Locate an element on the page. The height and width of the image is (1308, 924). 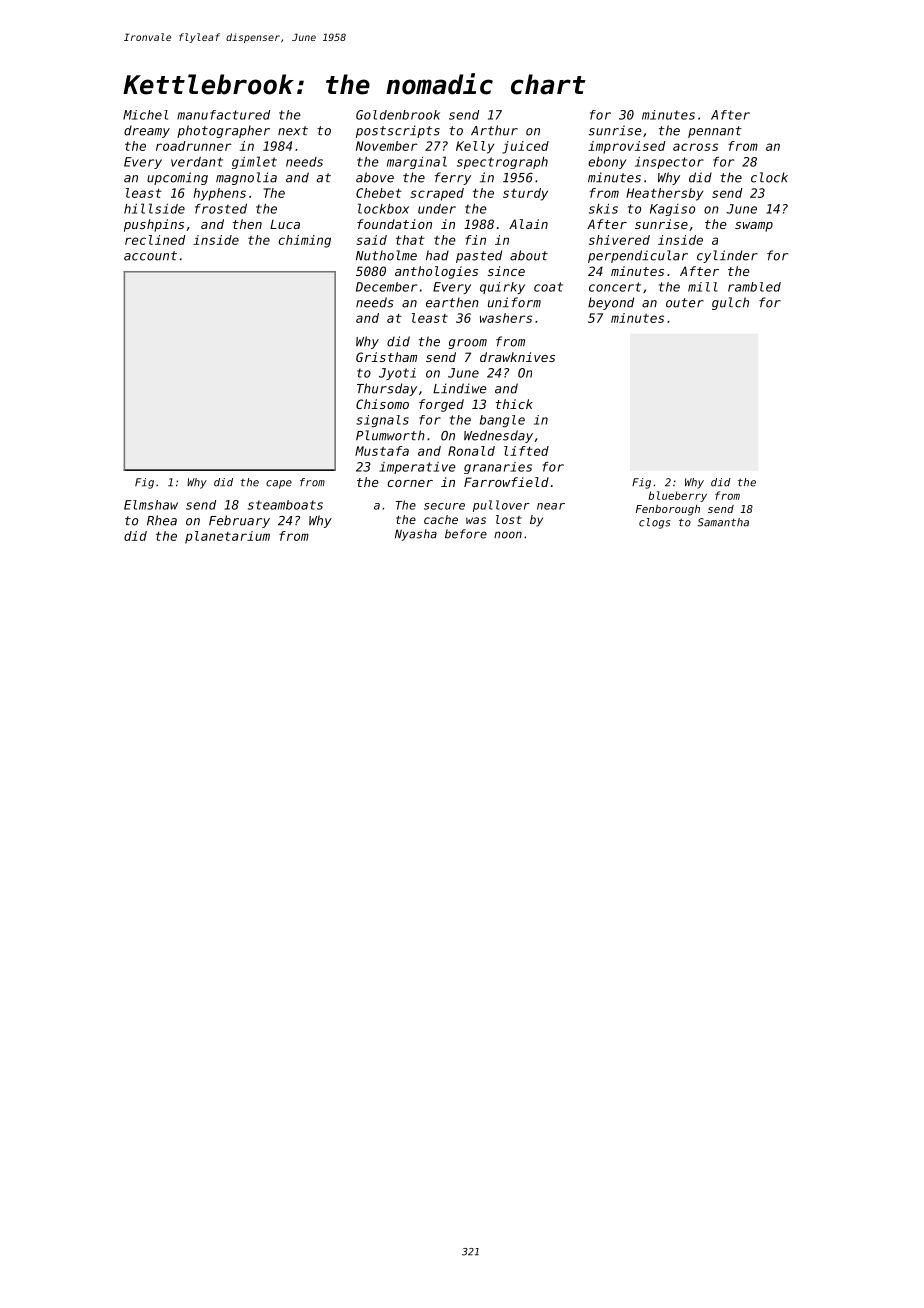
account is located at coordinates (150, 256).
